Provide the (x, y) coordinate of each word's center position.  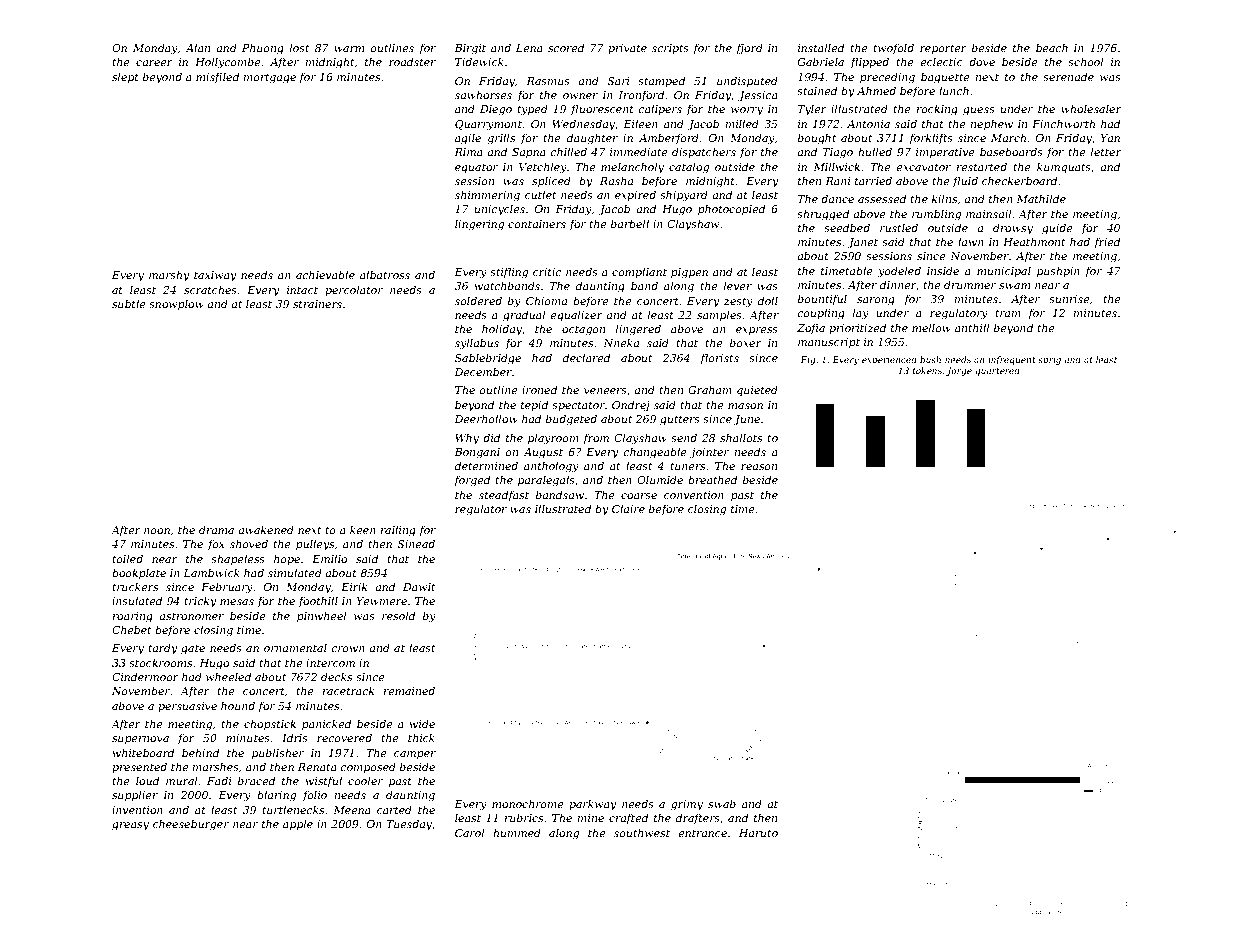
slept (125, 77)
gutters (680, 420)
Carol (470, 832)
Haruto (758, 833)
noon (157, 531)
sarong (876, 301)
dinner (898, 285)
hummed (517, 832)
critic (547, 272)
